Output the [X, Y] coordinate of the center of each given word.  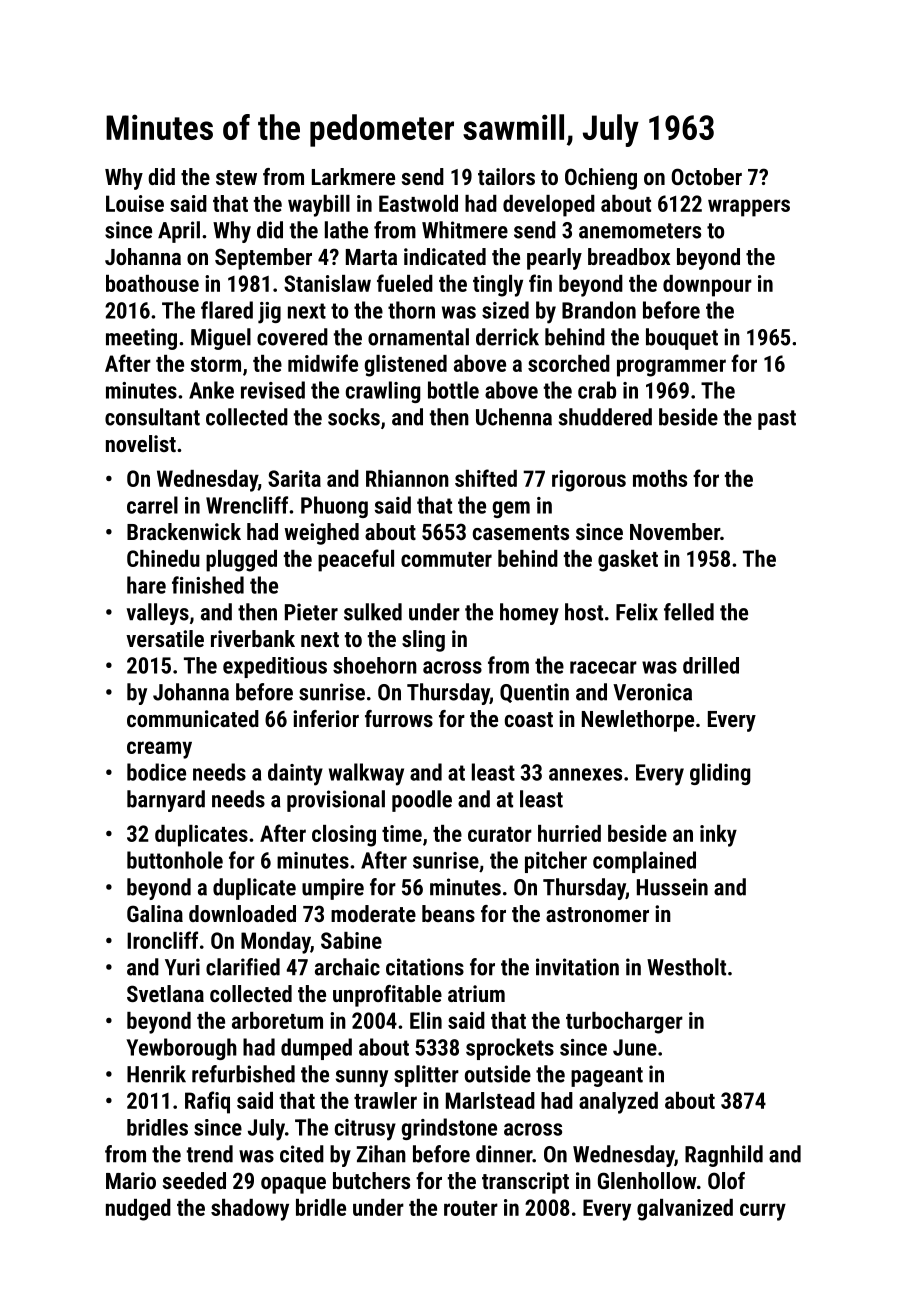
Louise [135, 203]
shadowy [250, 1210]
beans [448, 913]
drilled [711, 665]
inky [718, 836]
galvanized [685, 1210]
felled [689, 612]
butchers [371, 1180]
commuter [446, 559]
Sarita [294, 478]
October [707, 176]
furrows [399, 718]
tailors [506, 176]
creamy [159, 750]
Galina [155, 913]
